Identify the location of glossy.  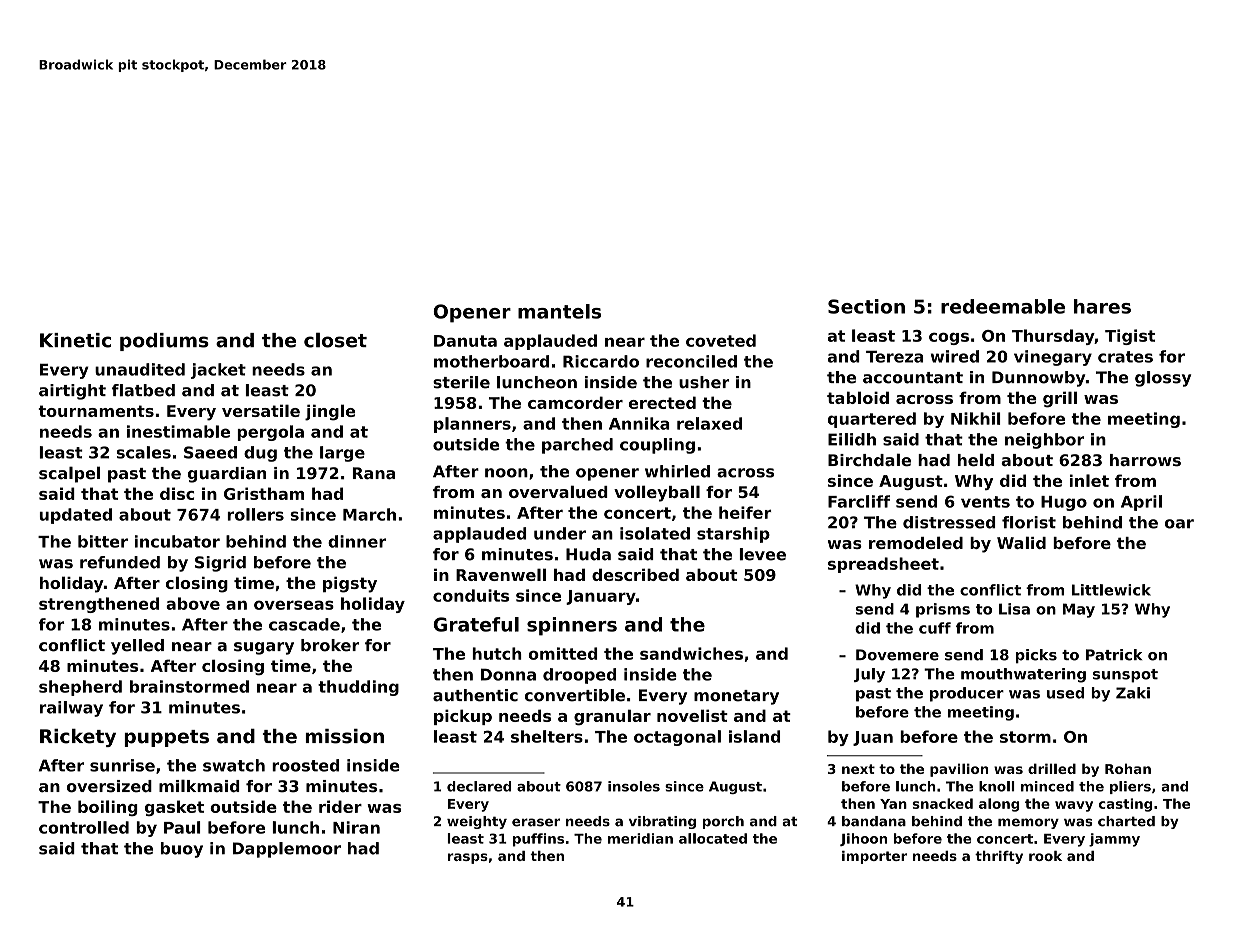
(1163, 379).
